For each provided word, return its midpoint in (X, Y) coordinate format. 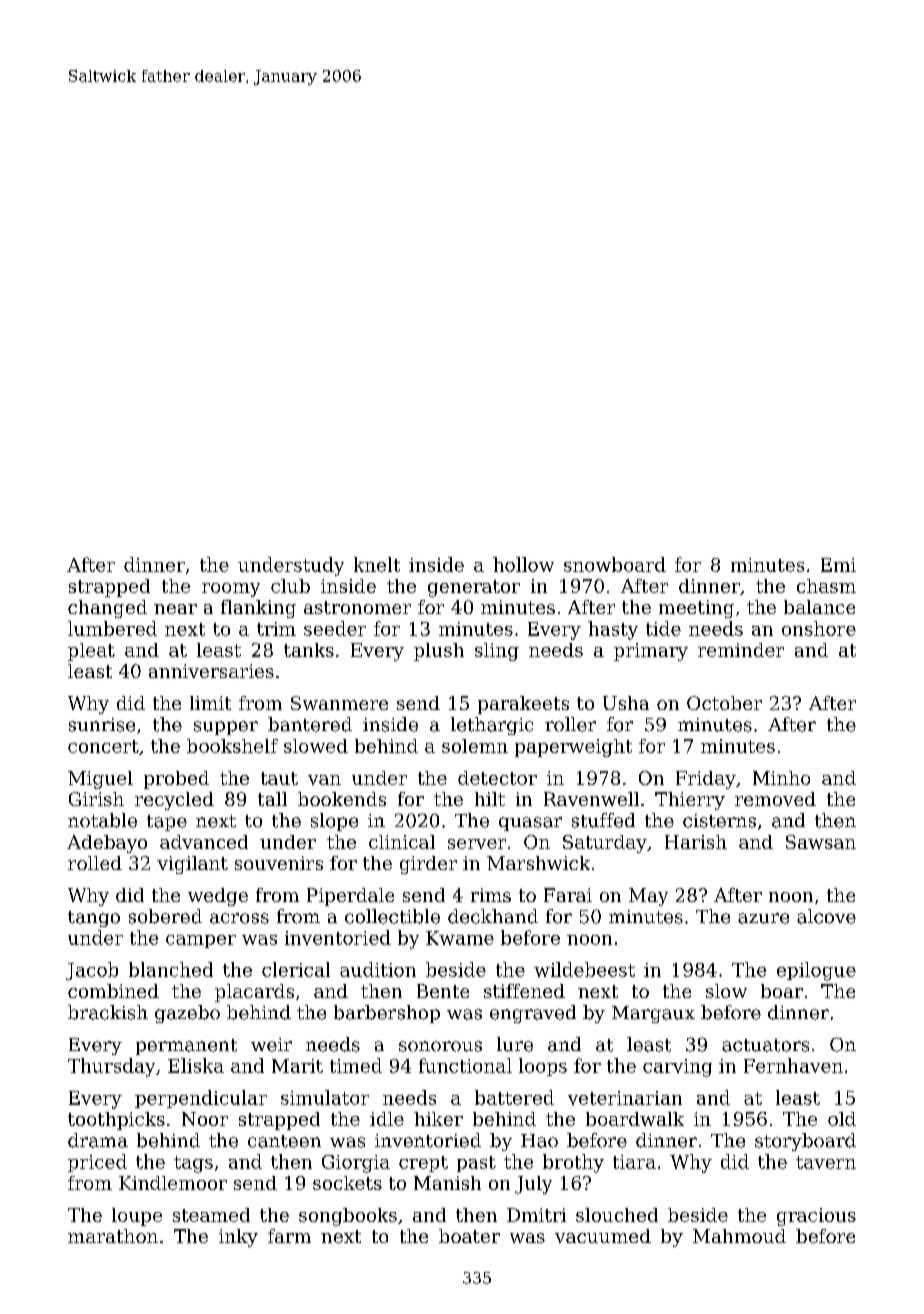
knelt (377, 564)
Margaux (653, 1014)
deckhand (493, 916)
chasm (826, 586)
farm (289, 1236)
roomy (231, 590)
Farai (568, 895)
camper (201, 941)
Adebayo (107, 844)
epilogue (816, 971)
